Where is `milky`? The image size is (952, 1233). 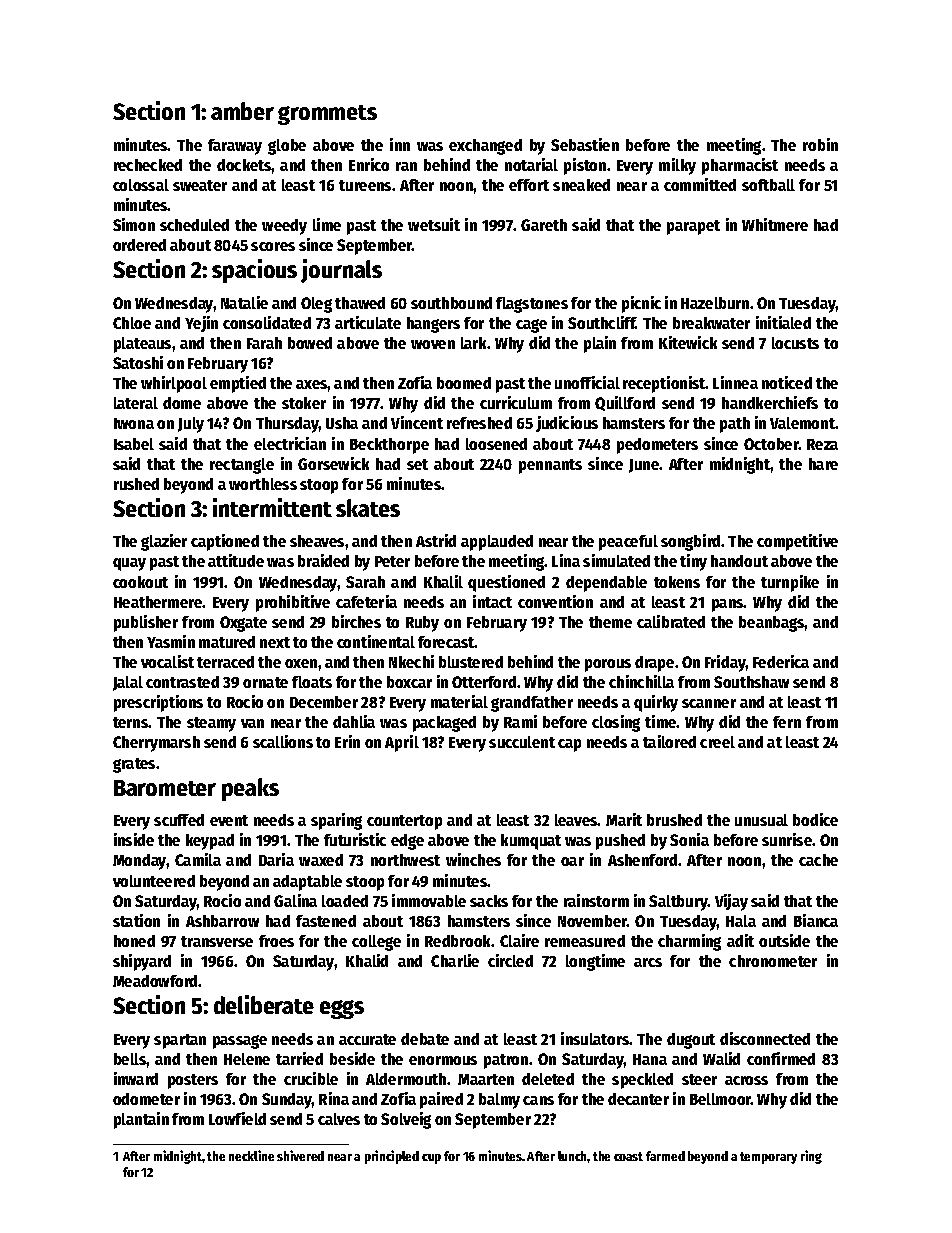 milky is located at coordinates (677, 166).
